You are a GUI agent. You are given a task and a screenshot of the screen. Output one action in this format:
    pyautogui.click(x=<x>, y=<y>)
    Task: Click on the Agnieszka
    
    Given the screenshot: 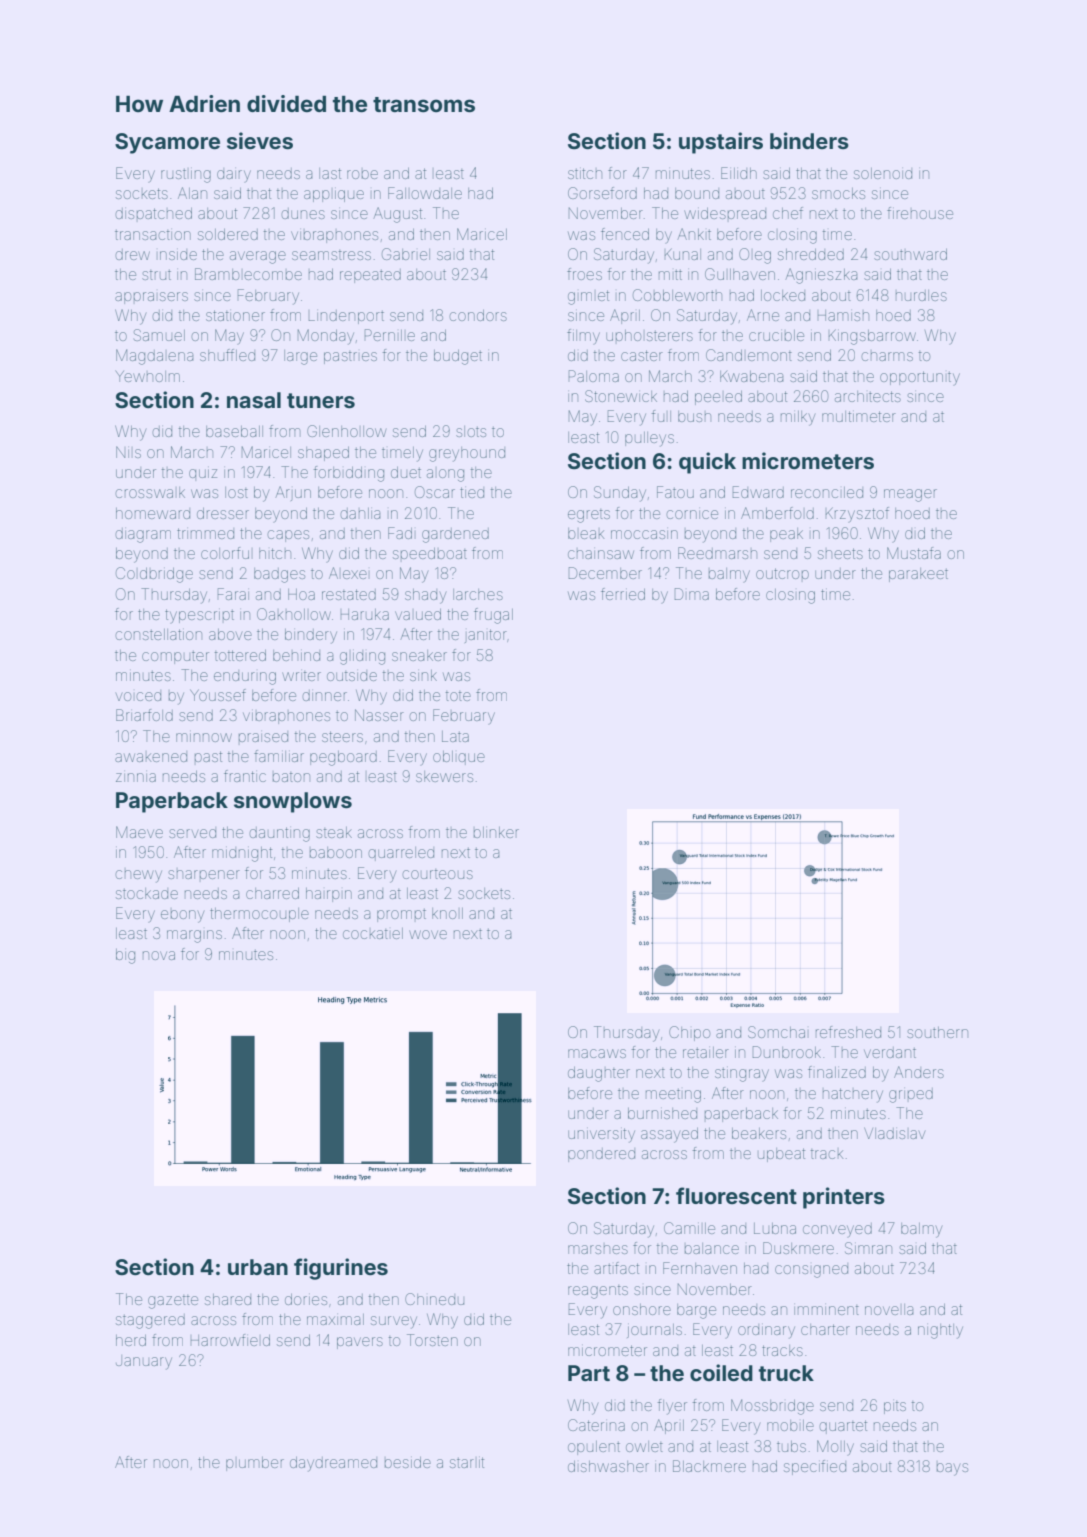 What is the action you would take?
    pyautogui.click(x=821, y=276)
